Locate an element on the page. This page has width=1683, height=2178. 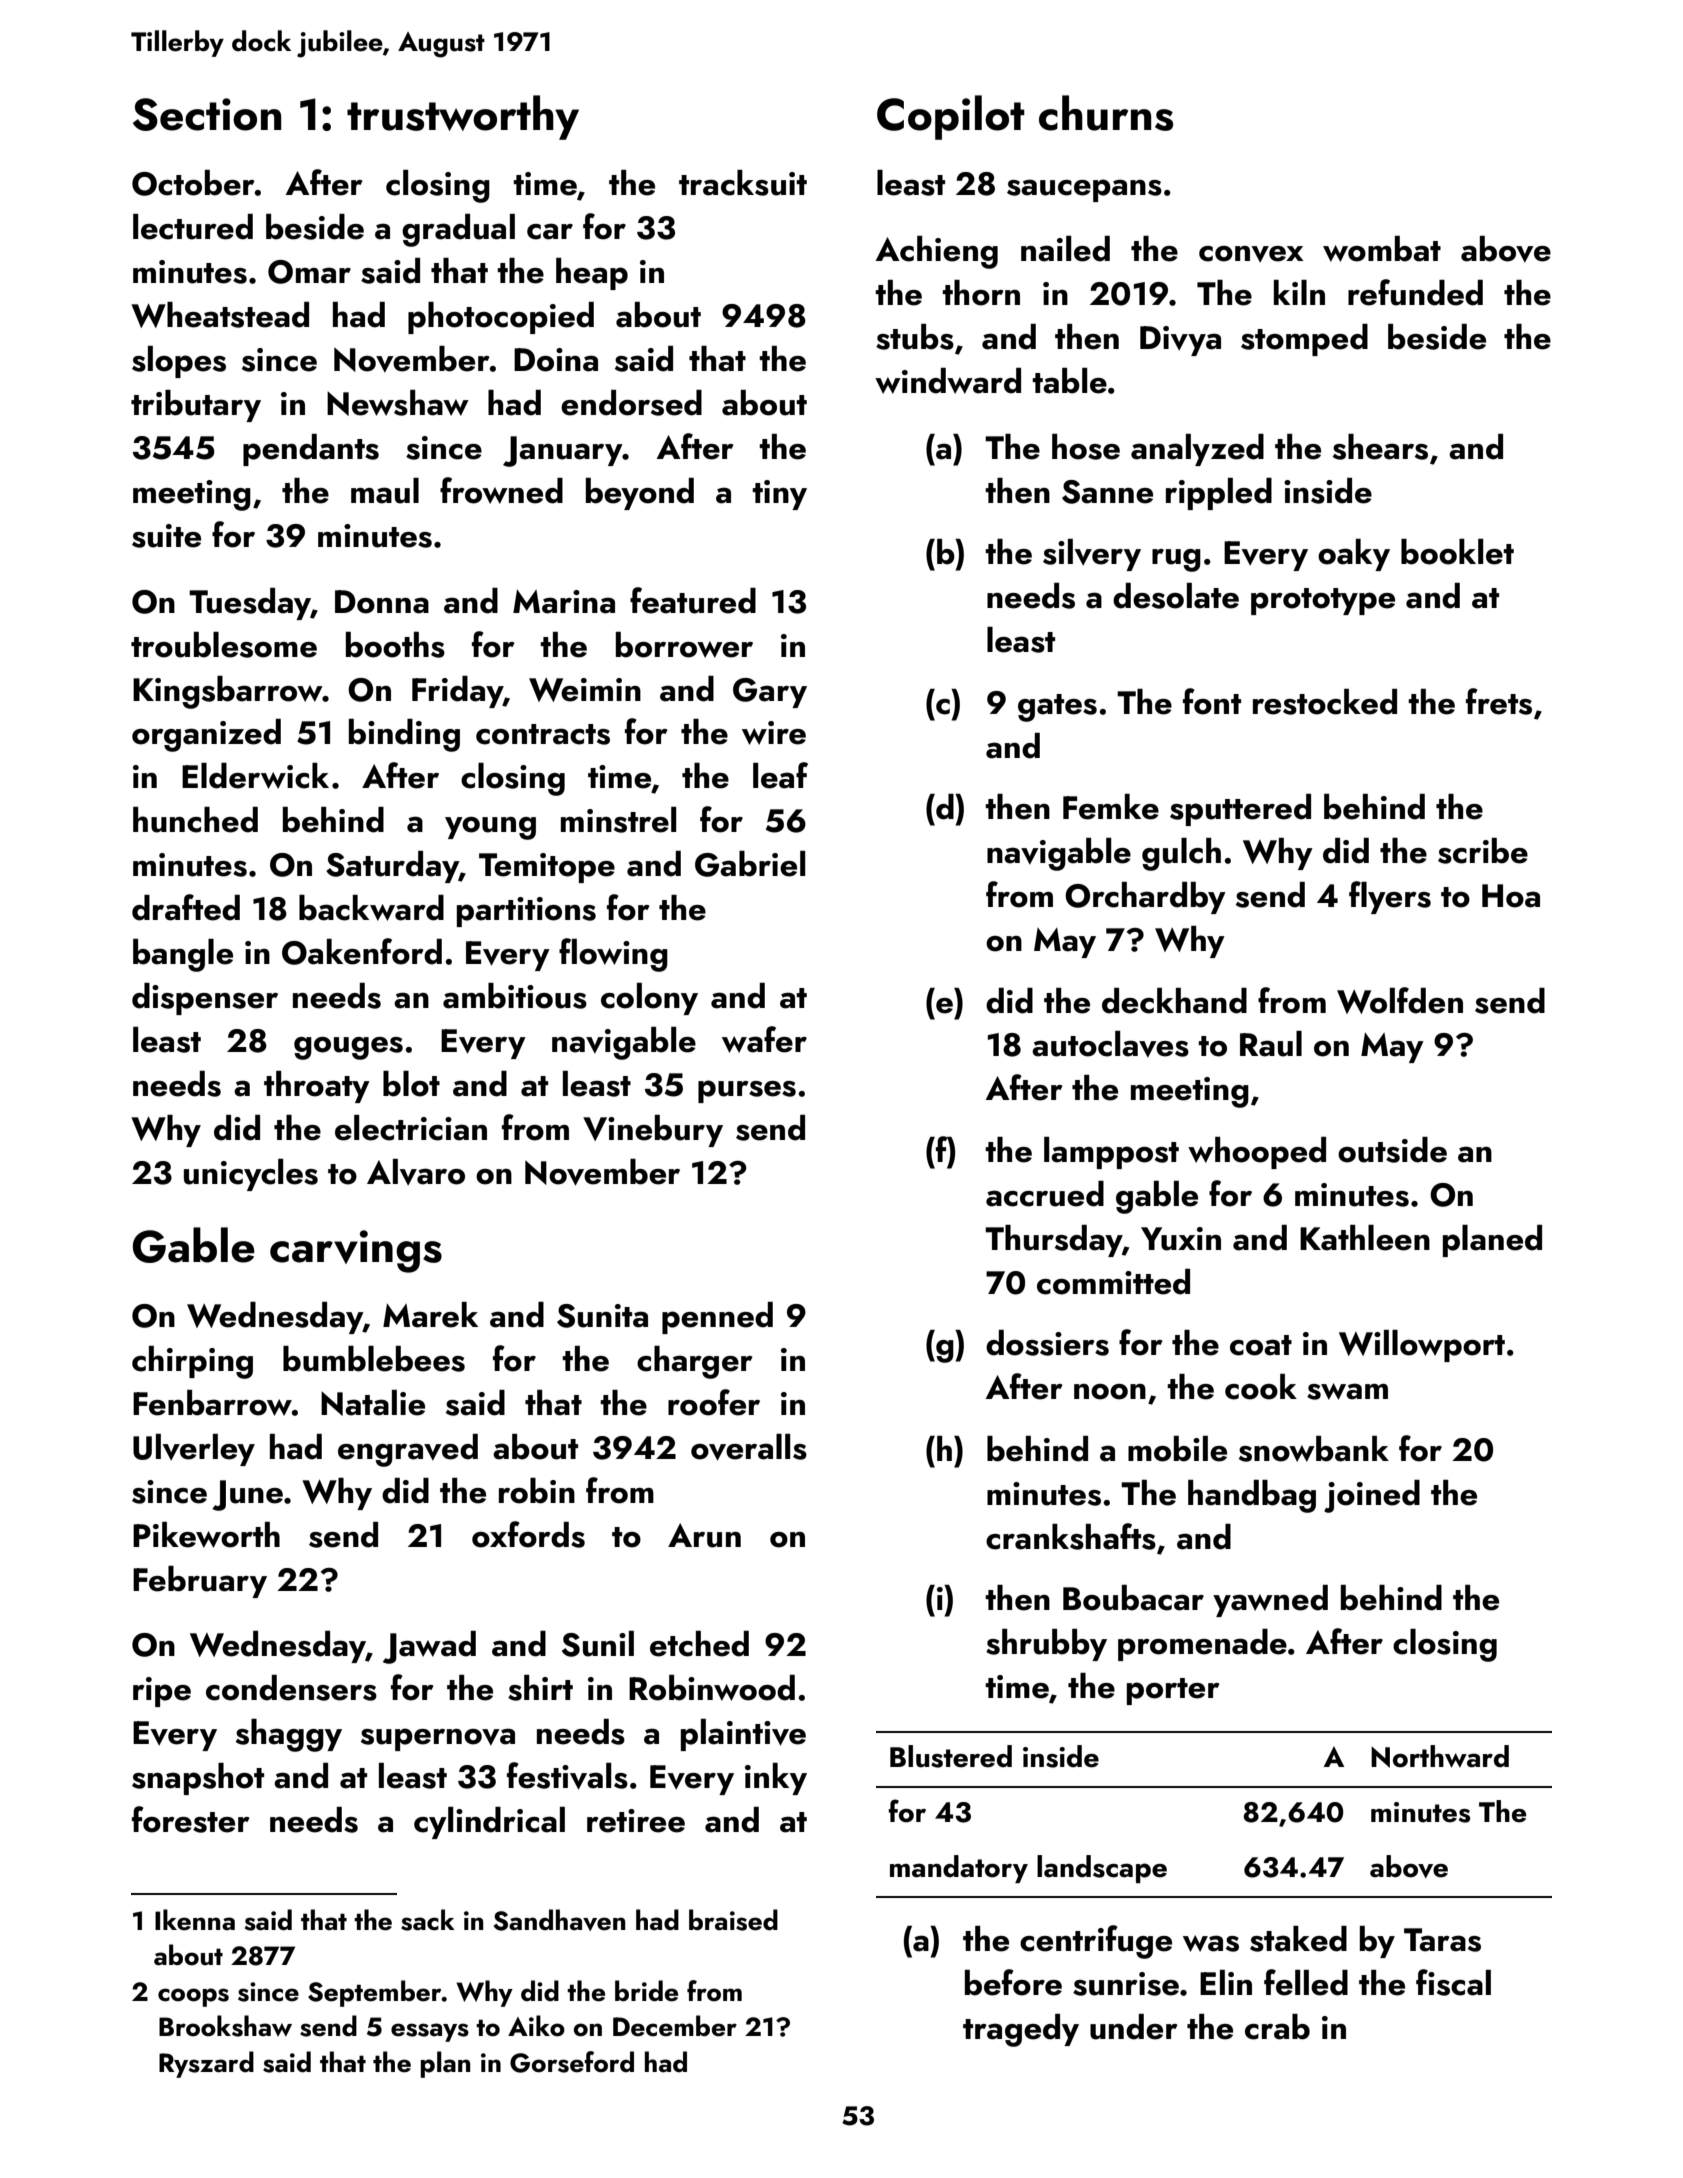
Divya is located at coordinates (1180, 341).
